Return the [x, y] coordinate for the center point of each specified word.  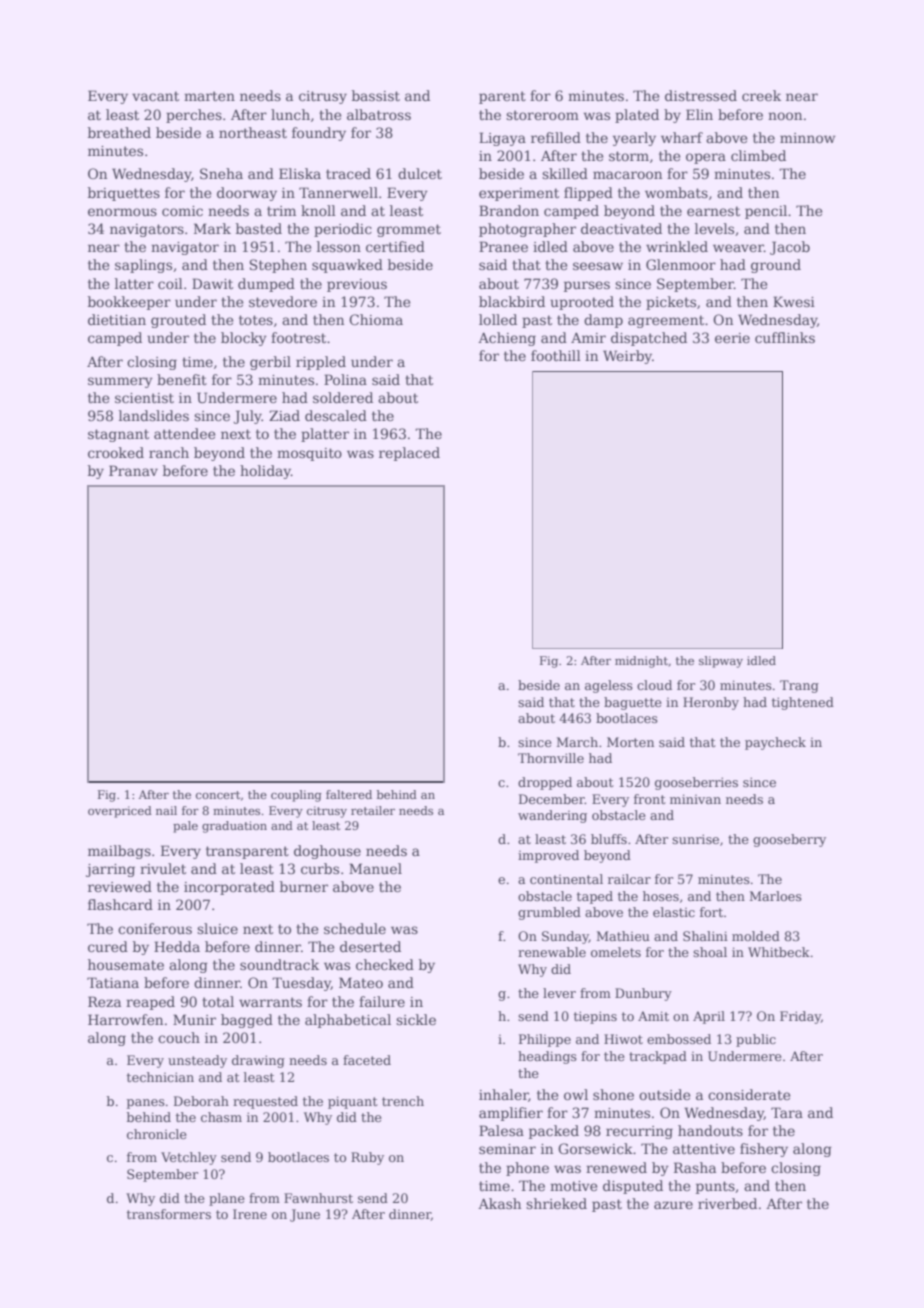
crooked [116, 452]
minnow [807, 138]
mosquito [309, 454]
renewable [552, 952]
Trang [799, 686]
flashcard [120, 904]
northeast [253, 132]
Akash [499, 1203]
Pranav [133, 470]
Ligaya [502, 139]
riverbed [727, 1203]
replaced [409, 454]
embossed [679, 1039]
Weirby [627, 357]
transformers [169, 1214]
